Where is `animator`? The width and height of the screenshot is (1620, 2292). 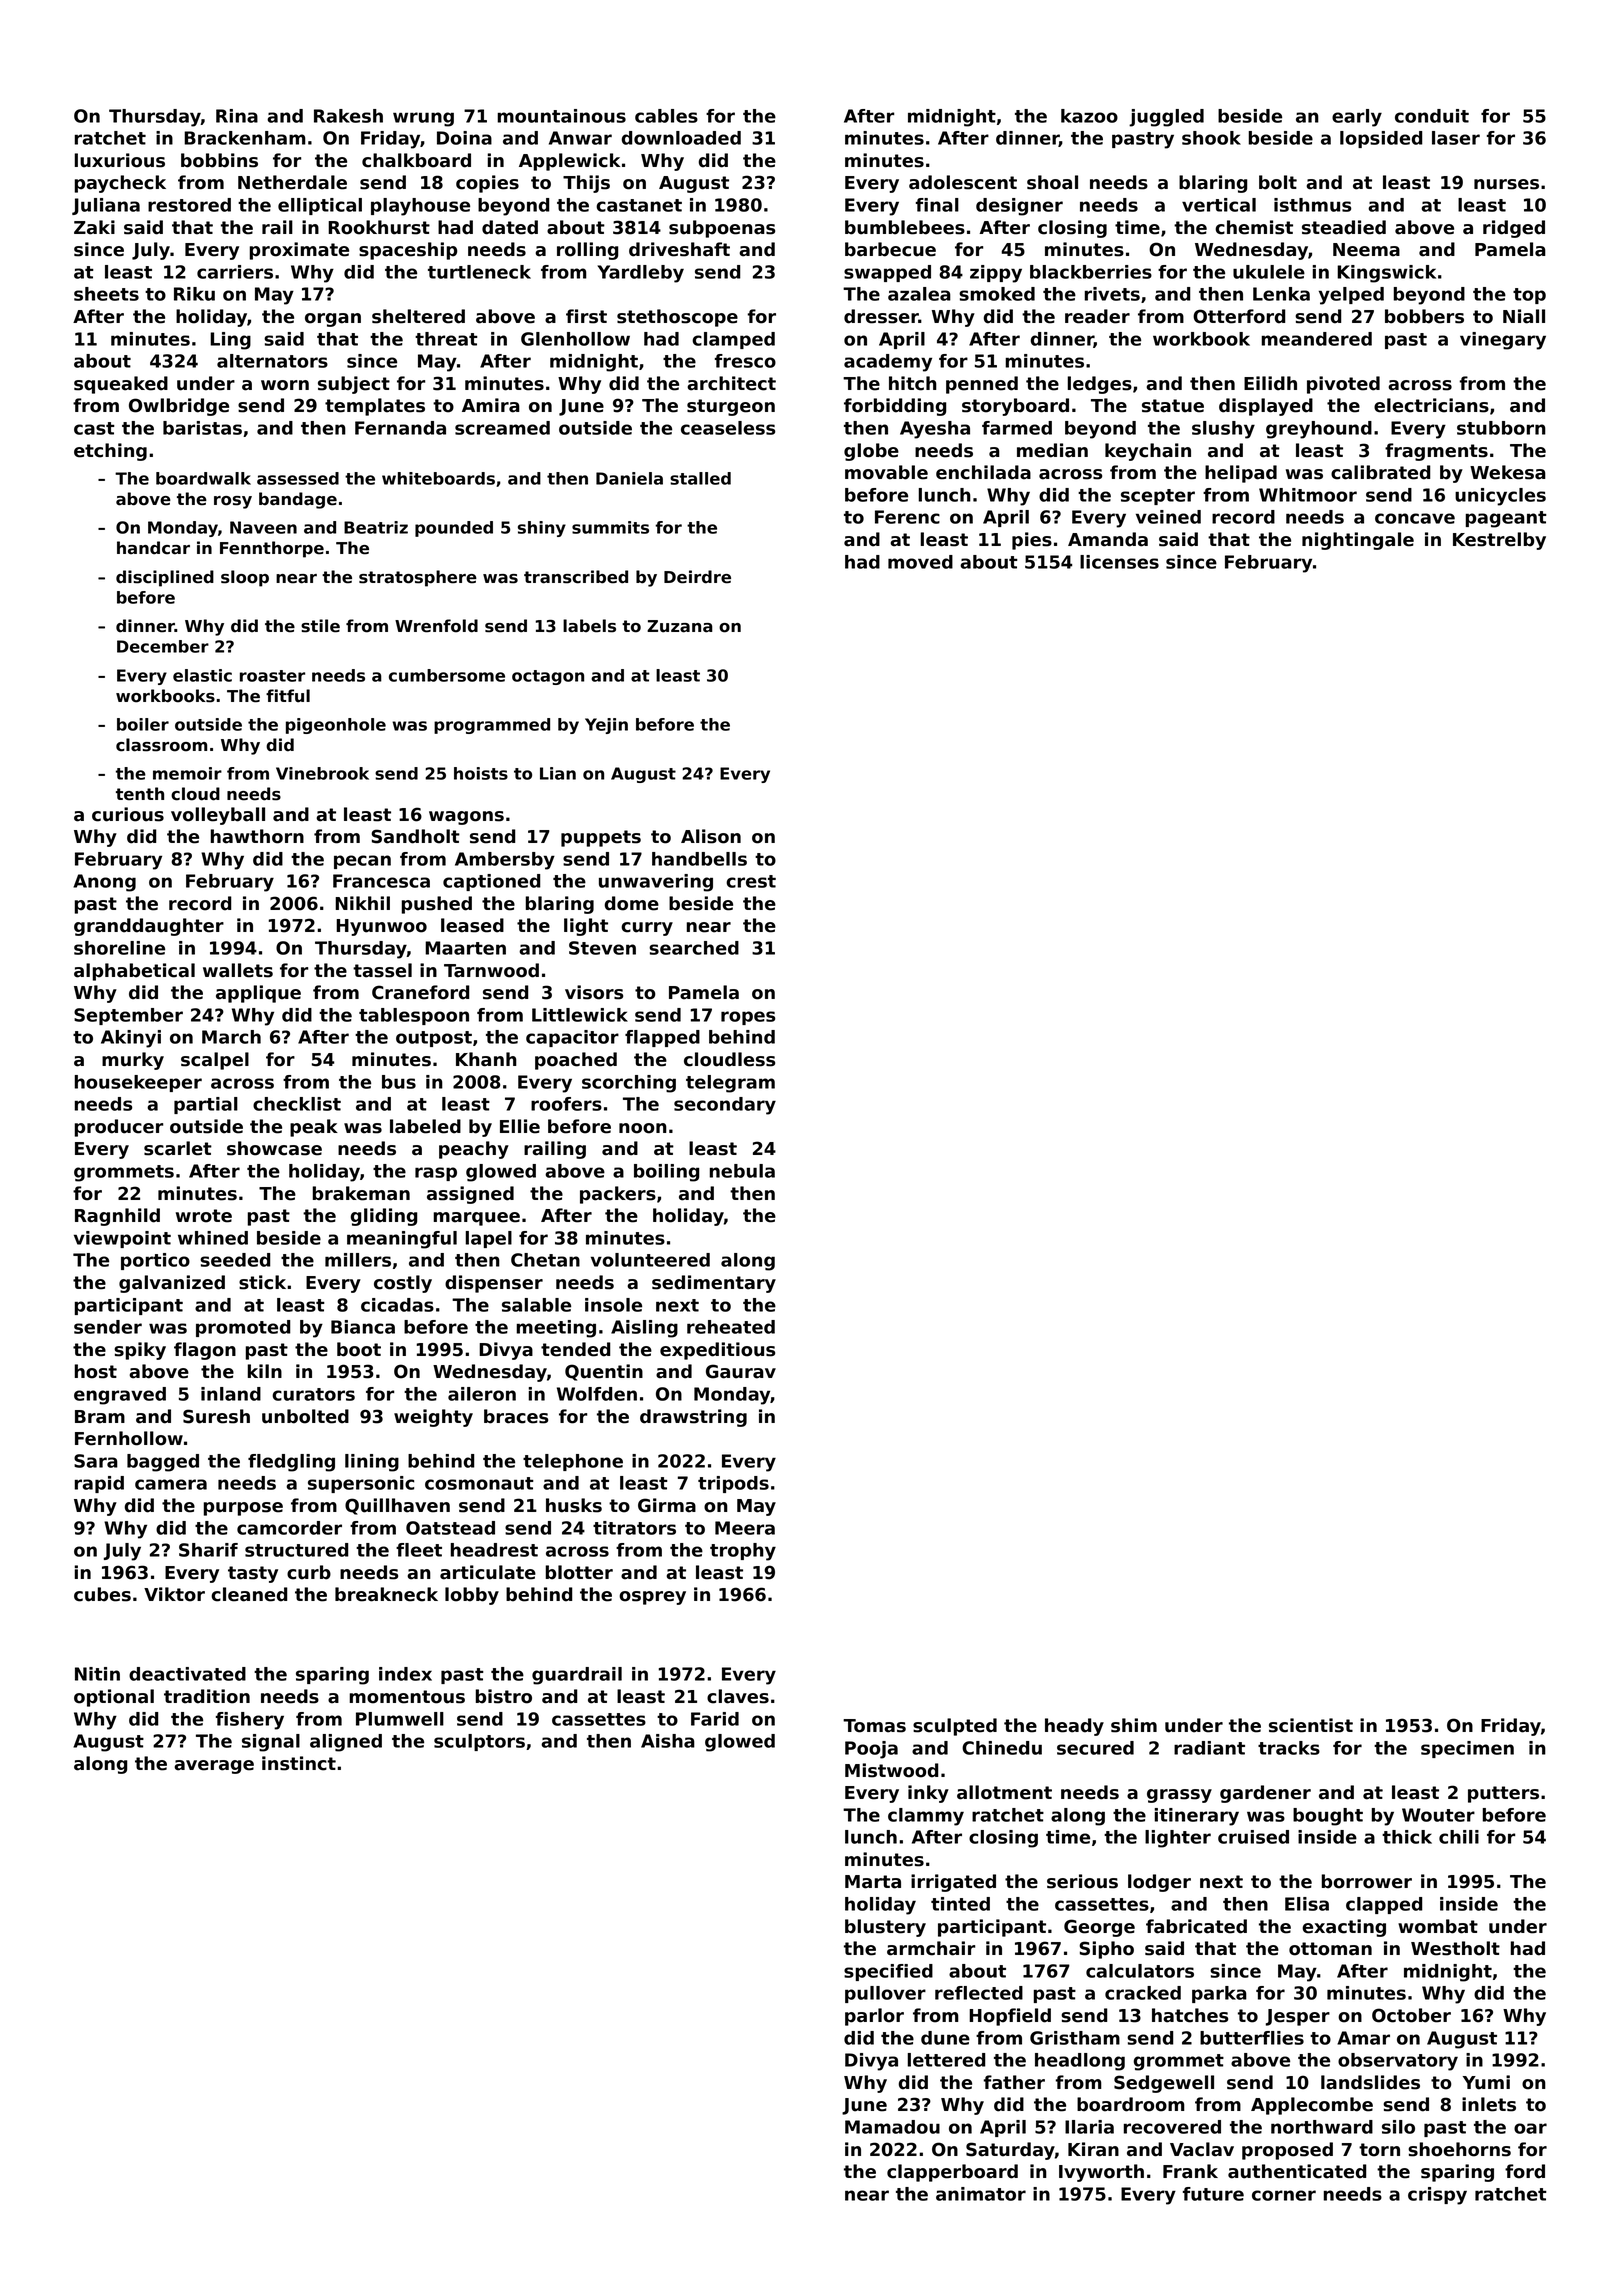
animator is located at coordinates (981, 2194).
